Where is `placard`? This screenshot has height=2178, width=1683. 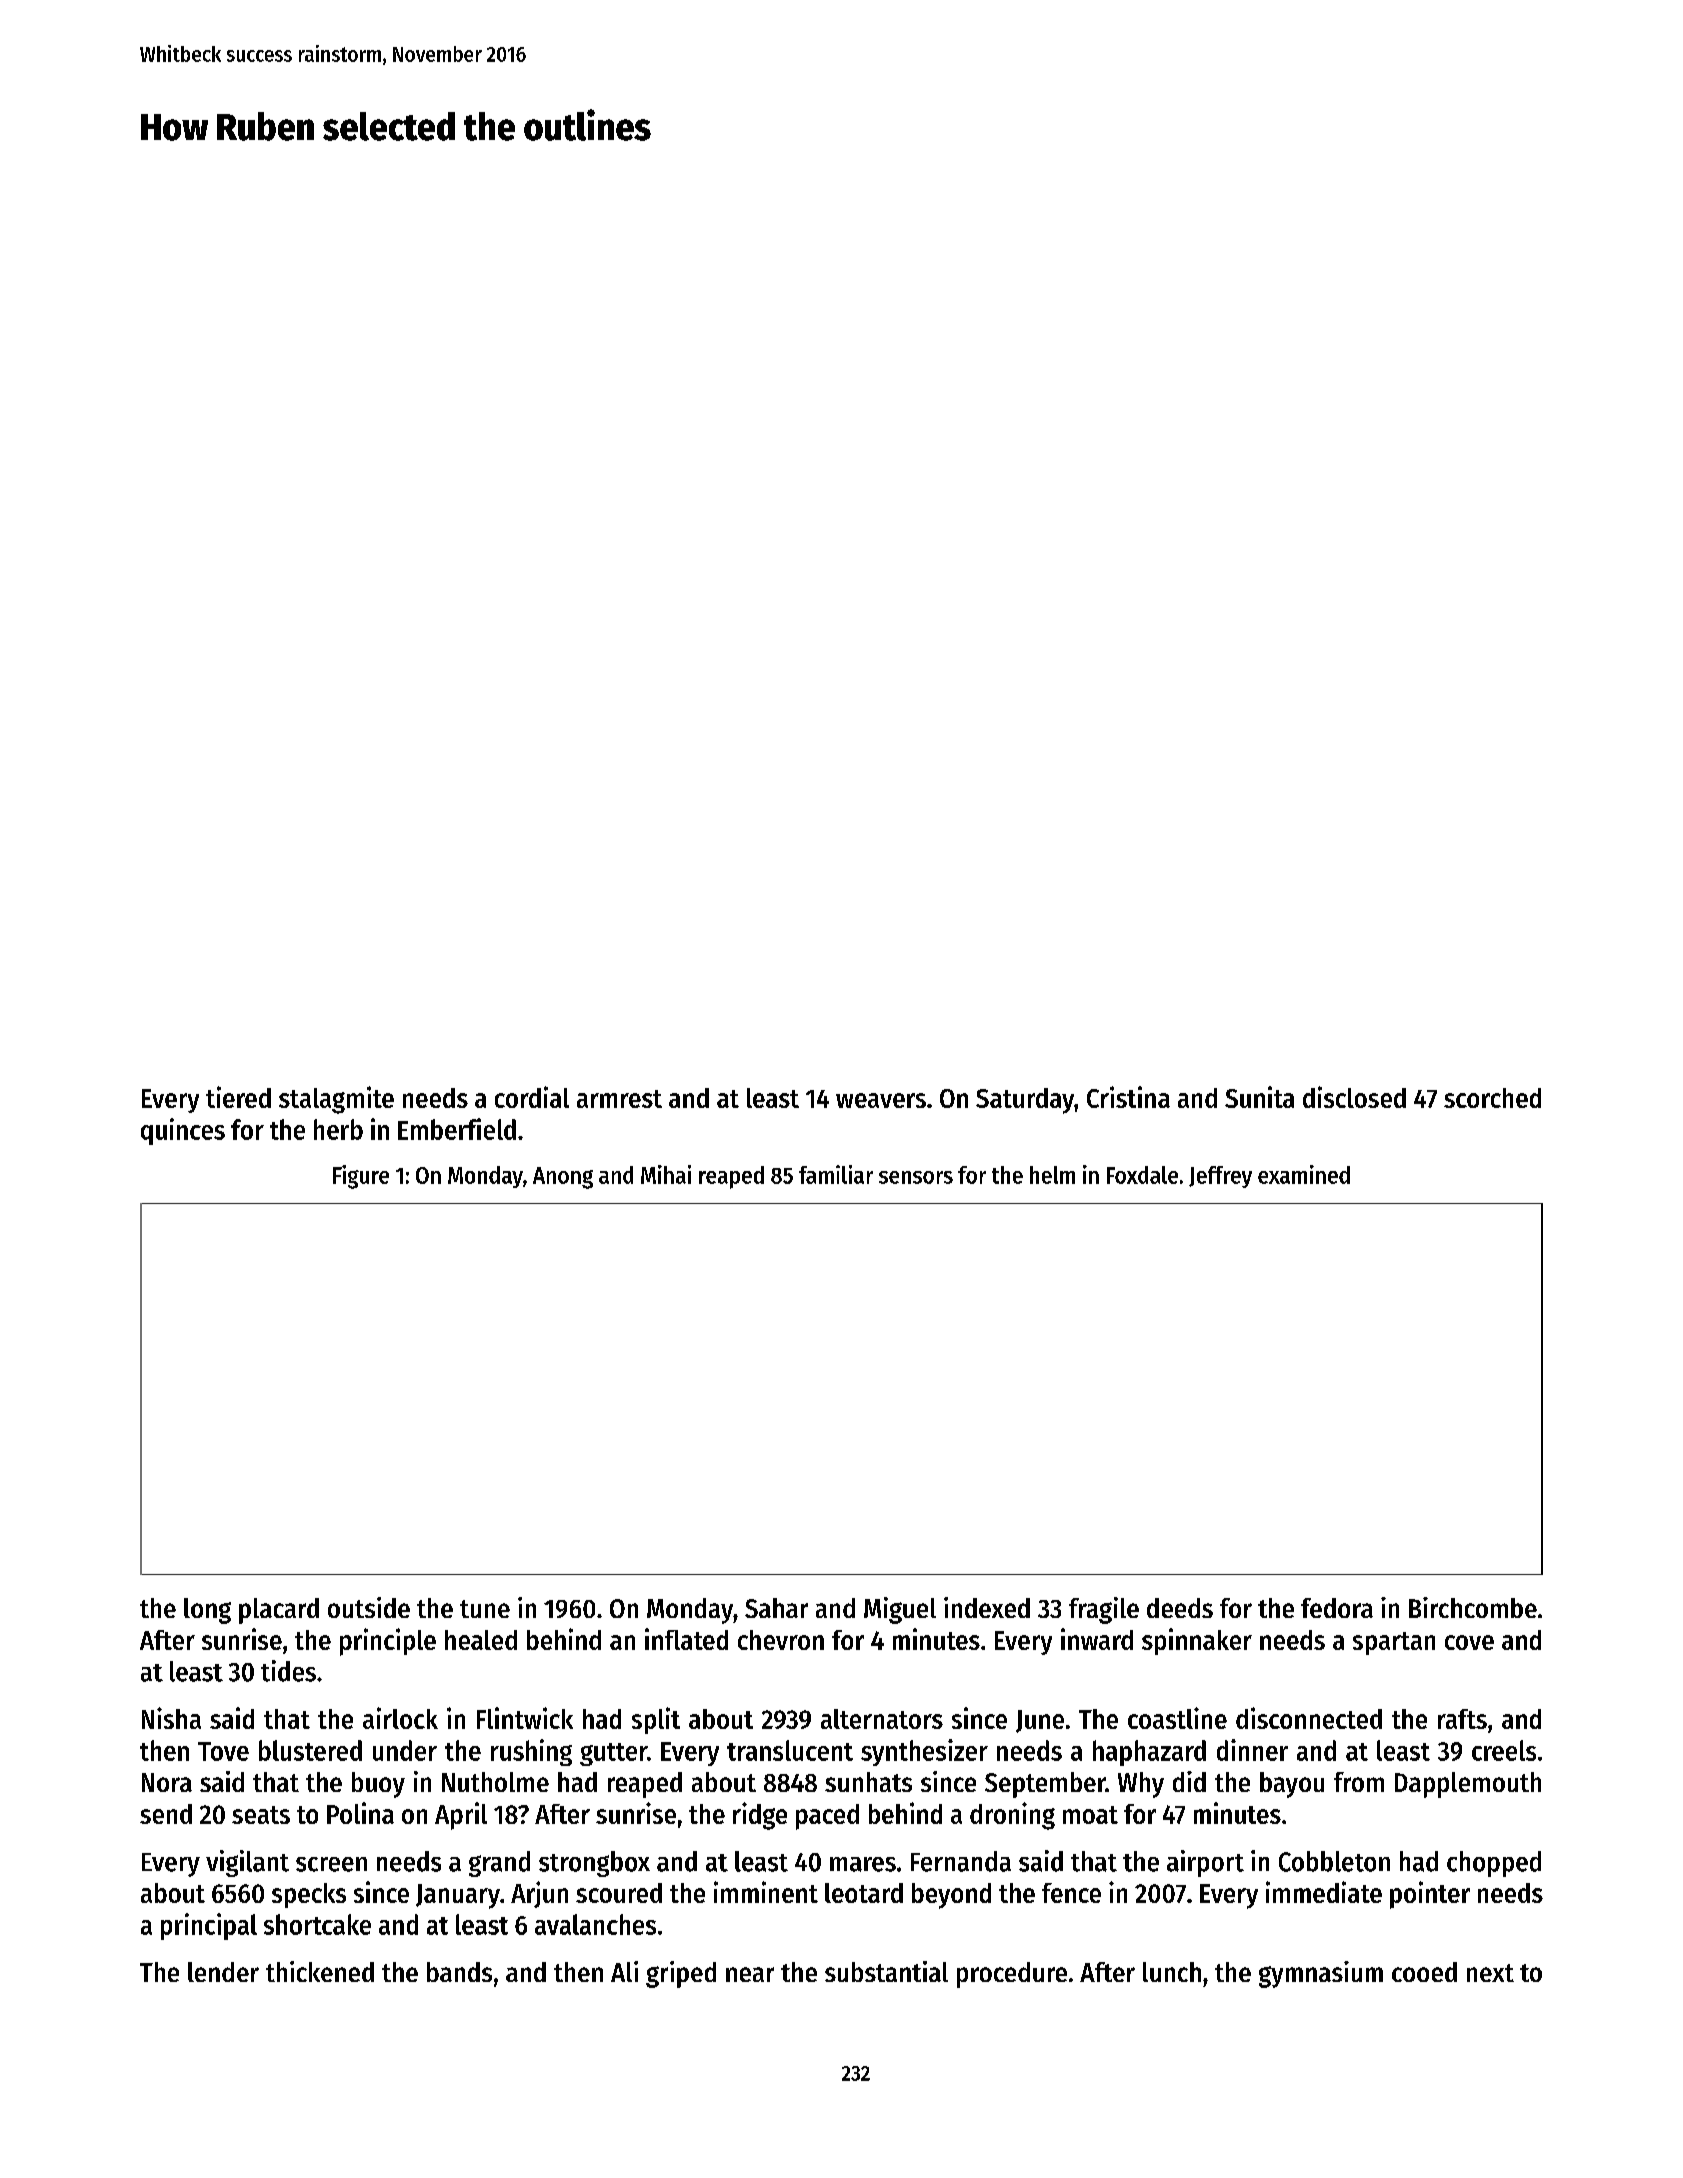 placard is located at coordinates (279, 1611).
